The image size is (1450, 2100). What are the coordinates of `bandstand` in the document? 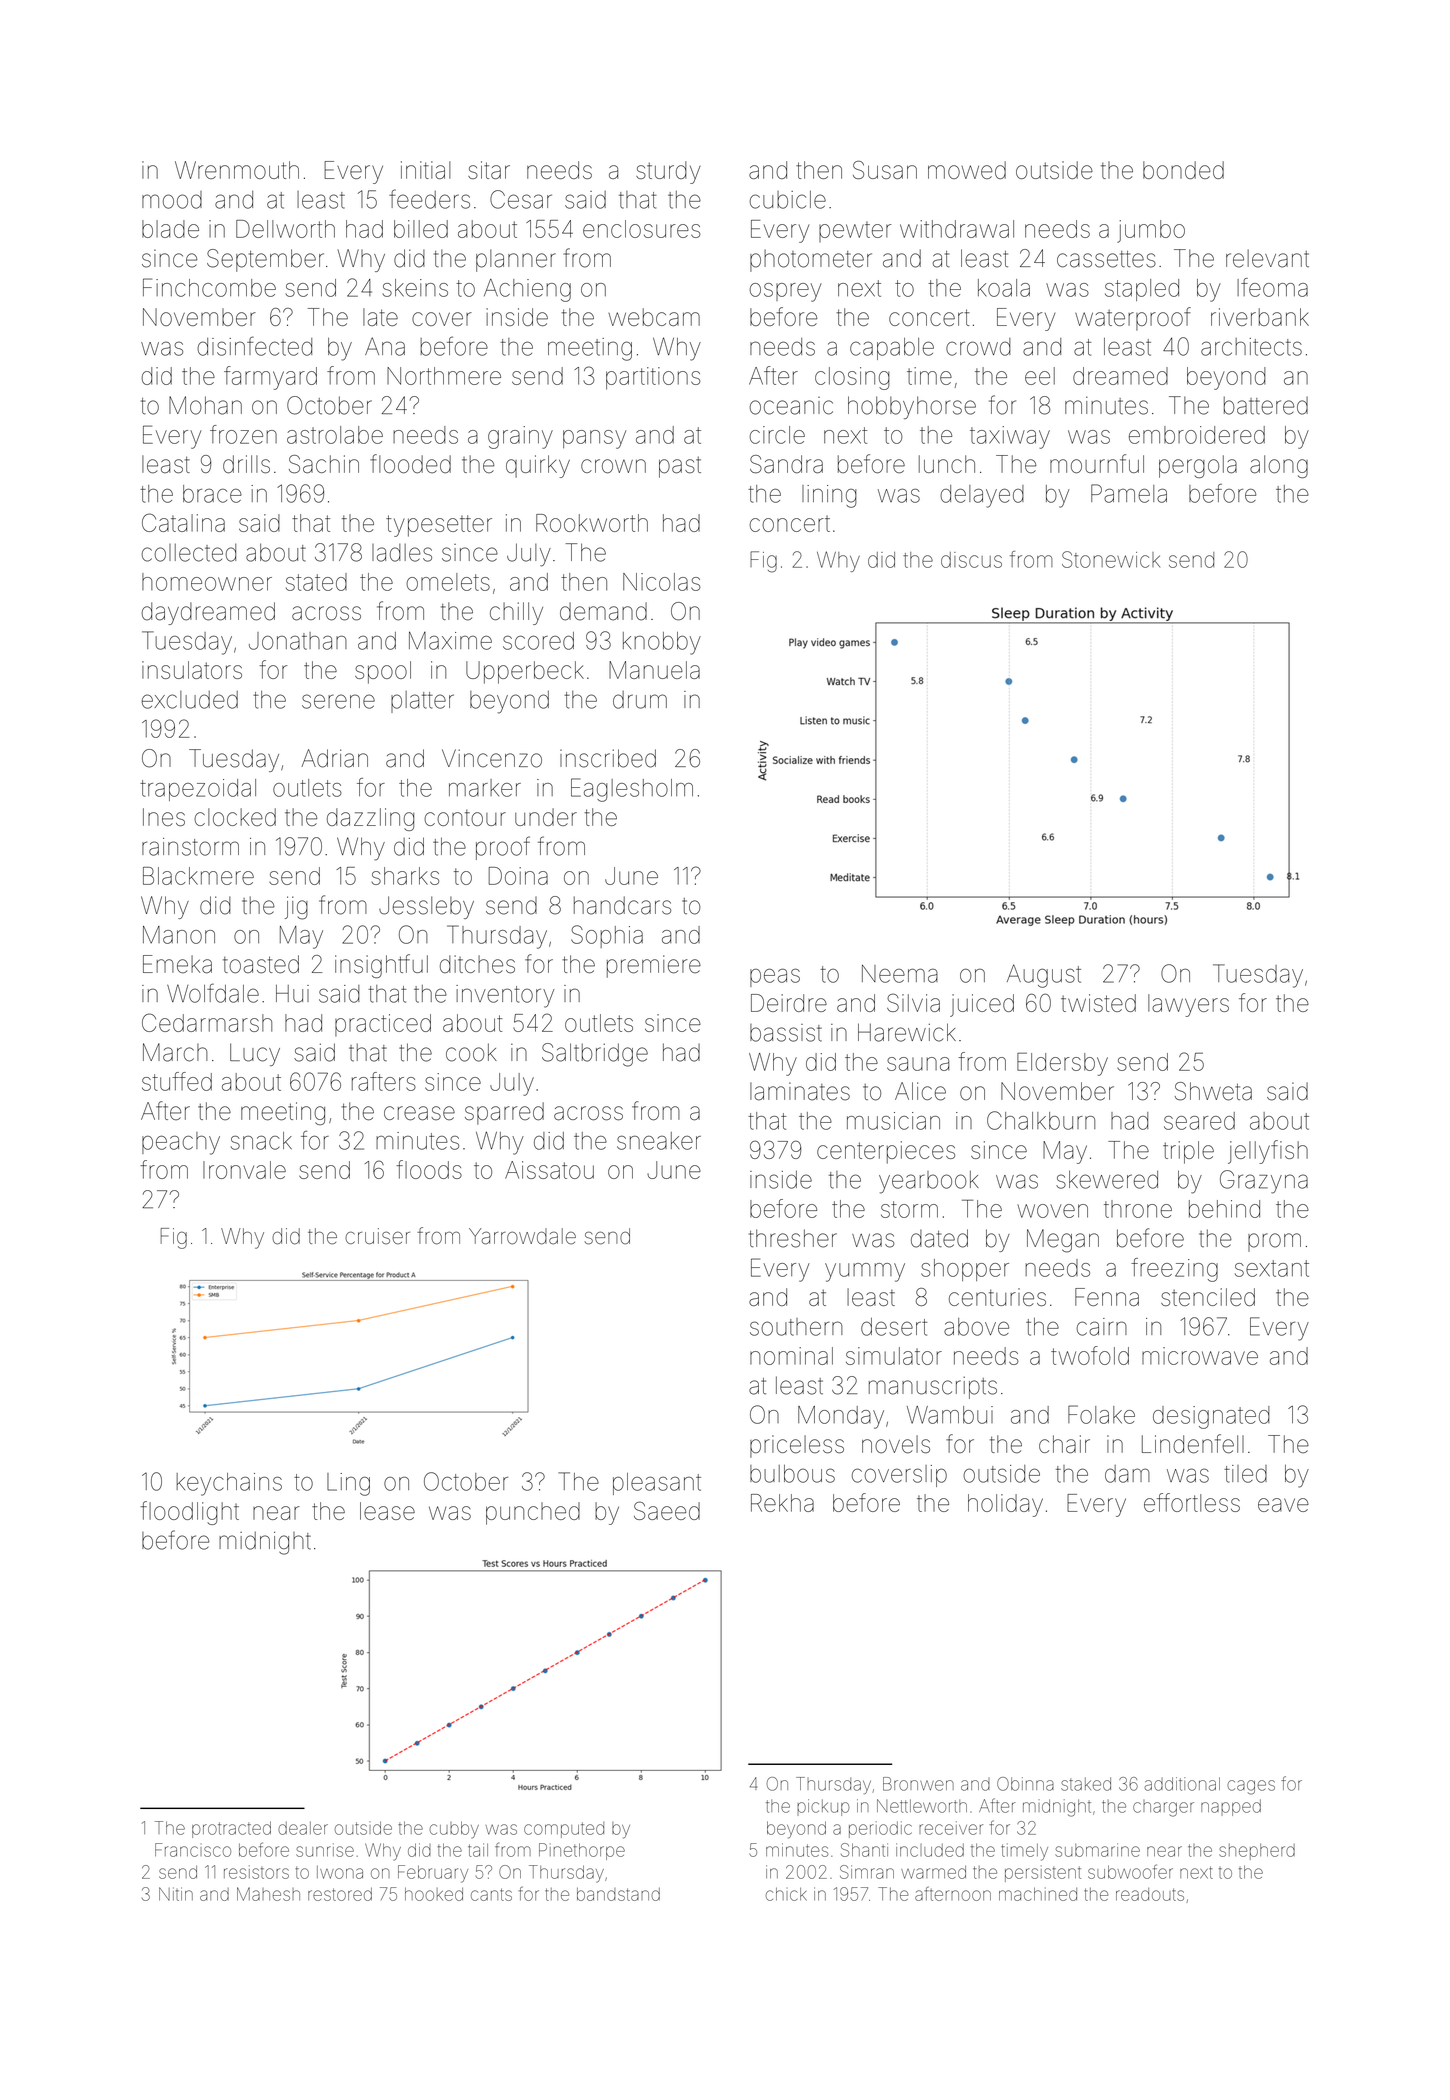 It's located at (618, 1894).
